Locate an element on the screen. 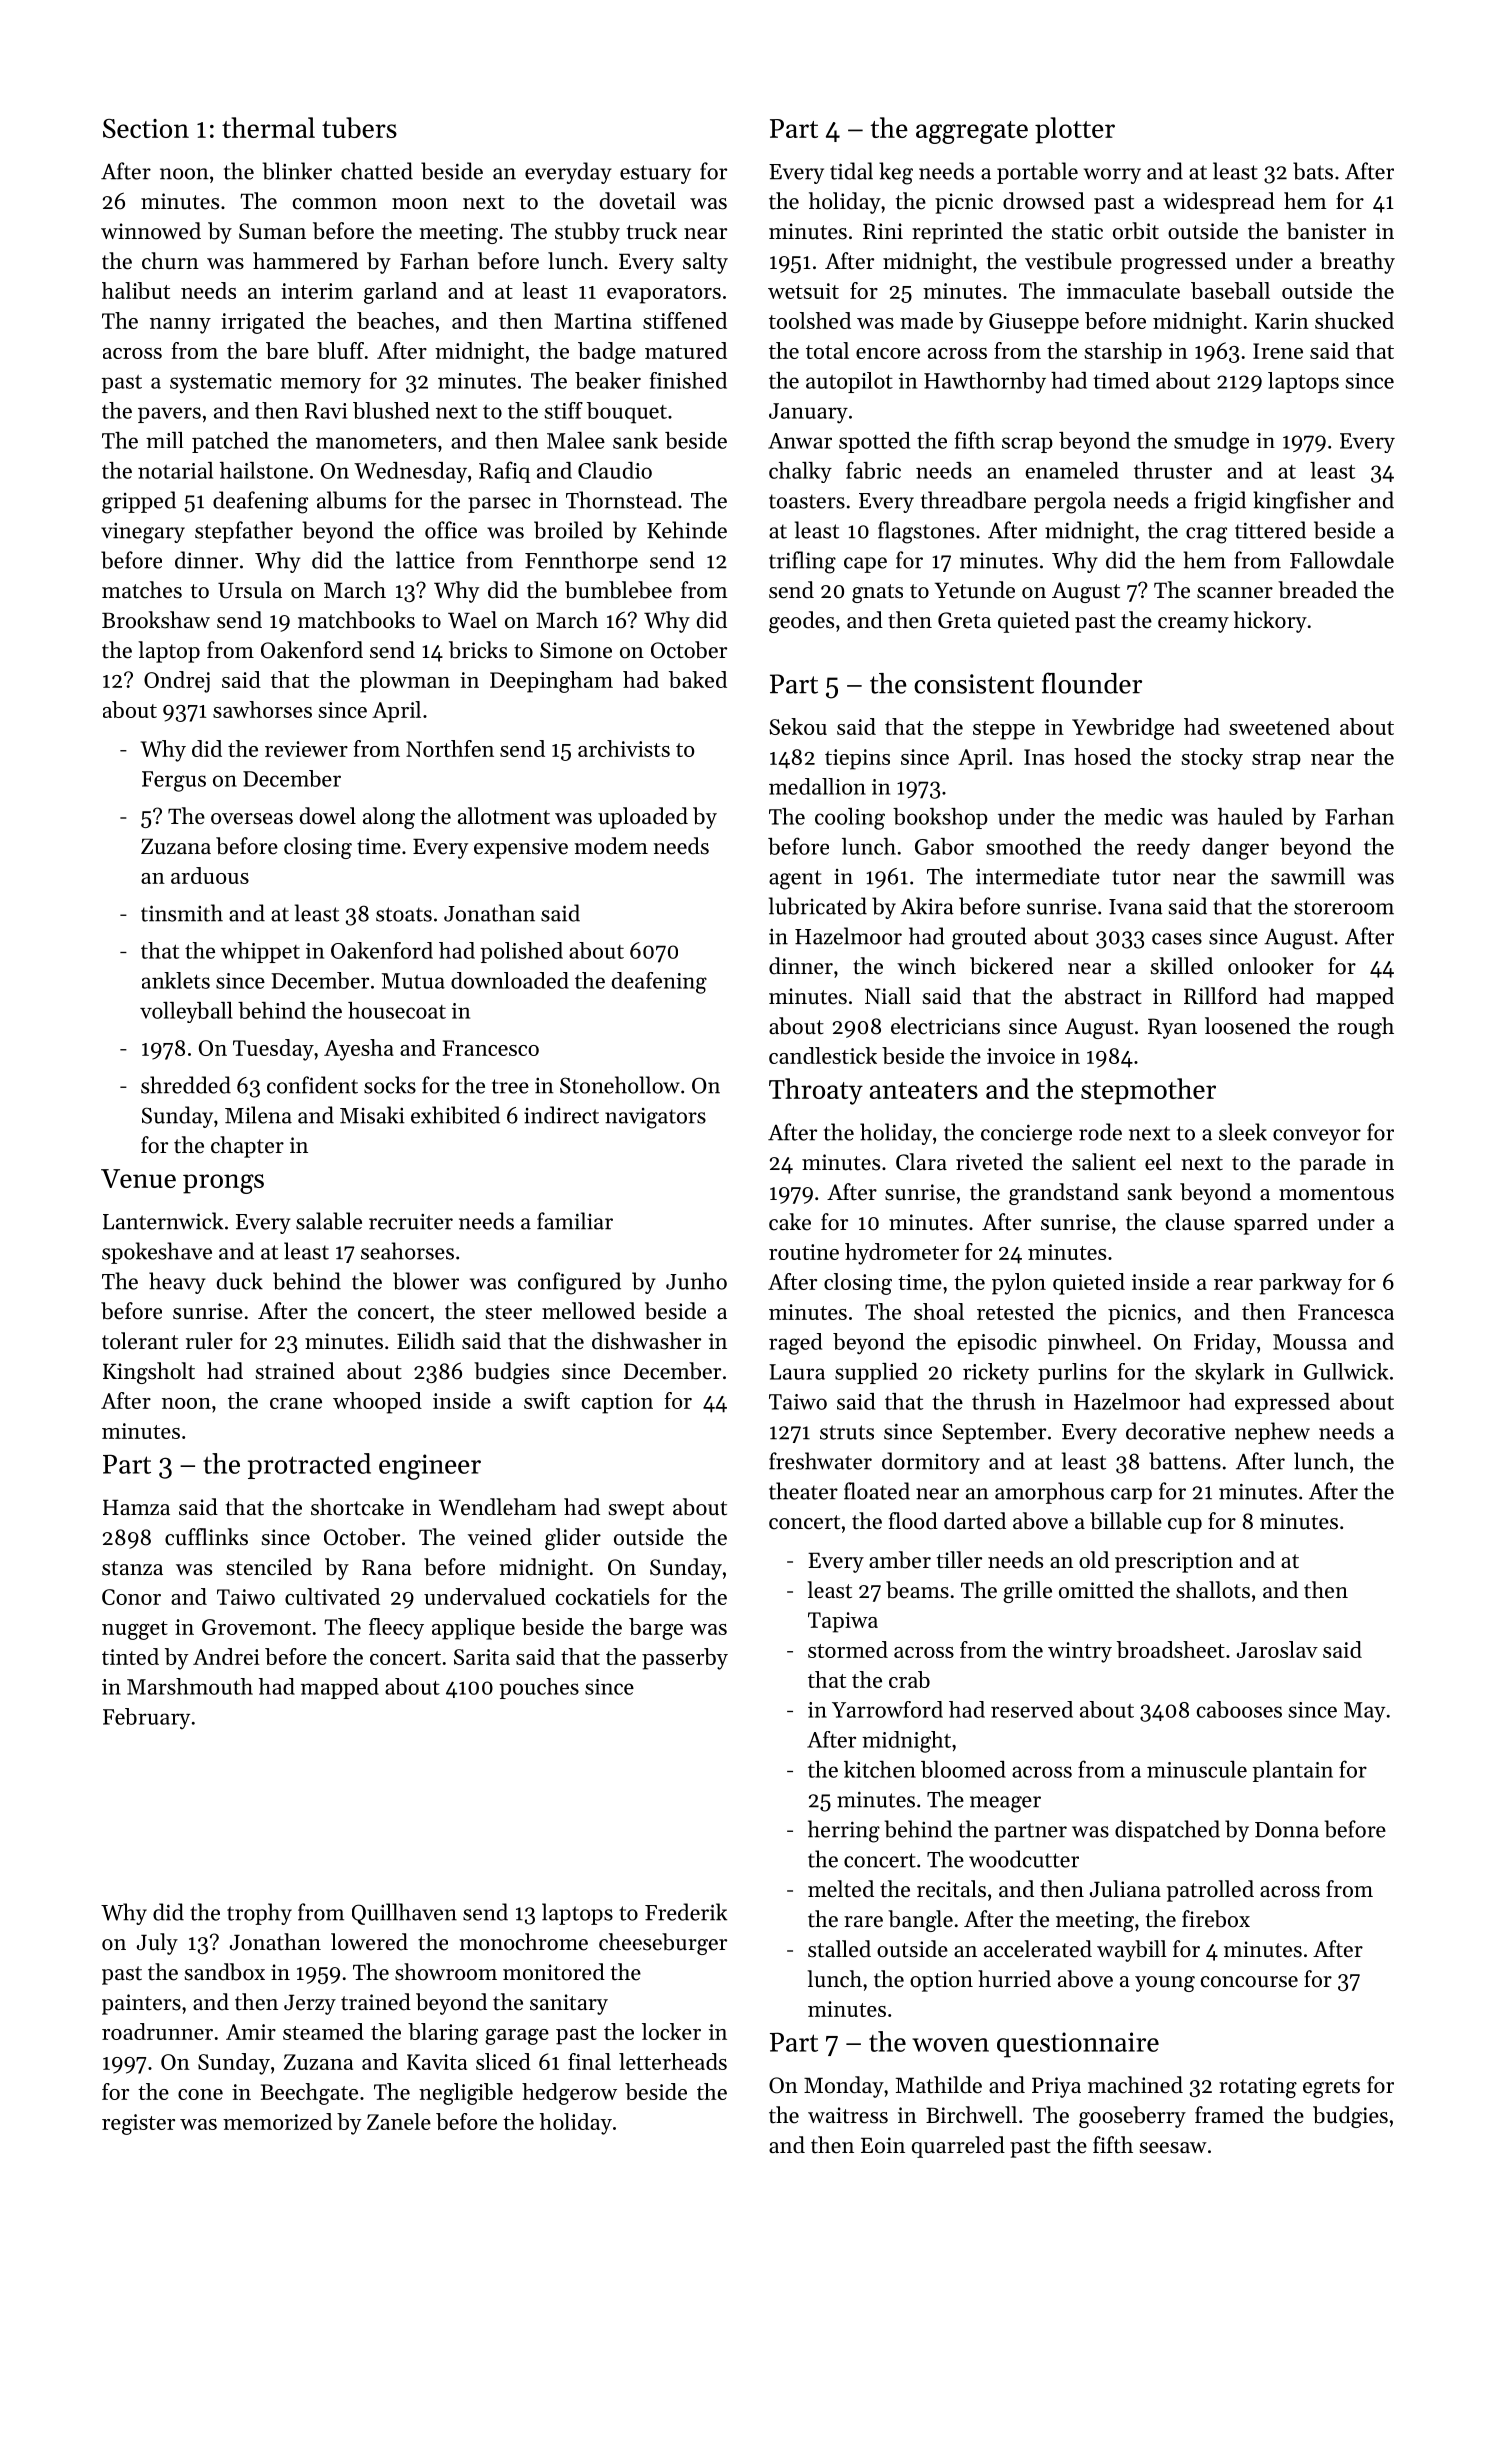 The image size is (1496, 2464). kingfisher is located at coordinates (1302, 502).
